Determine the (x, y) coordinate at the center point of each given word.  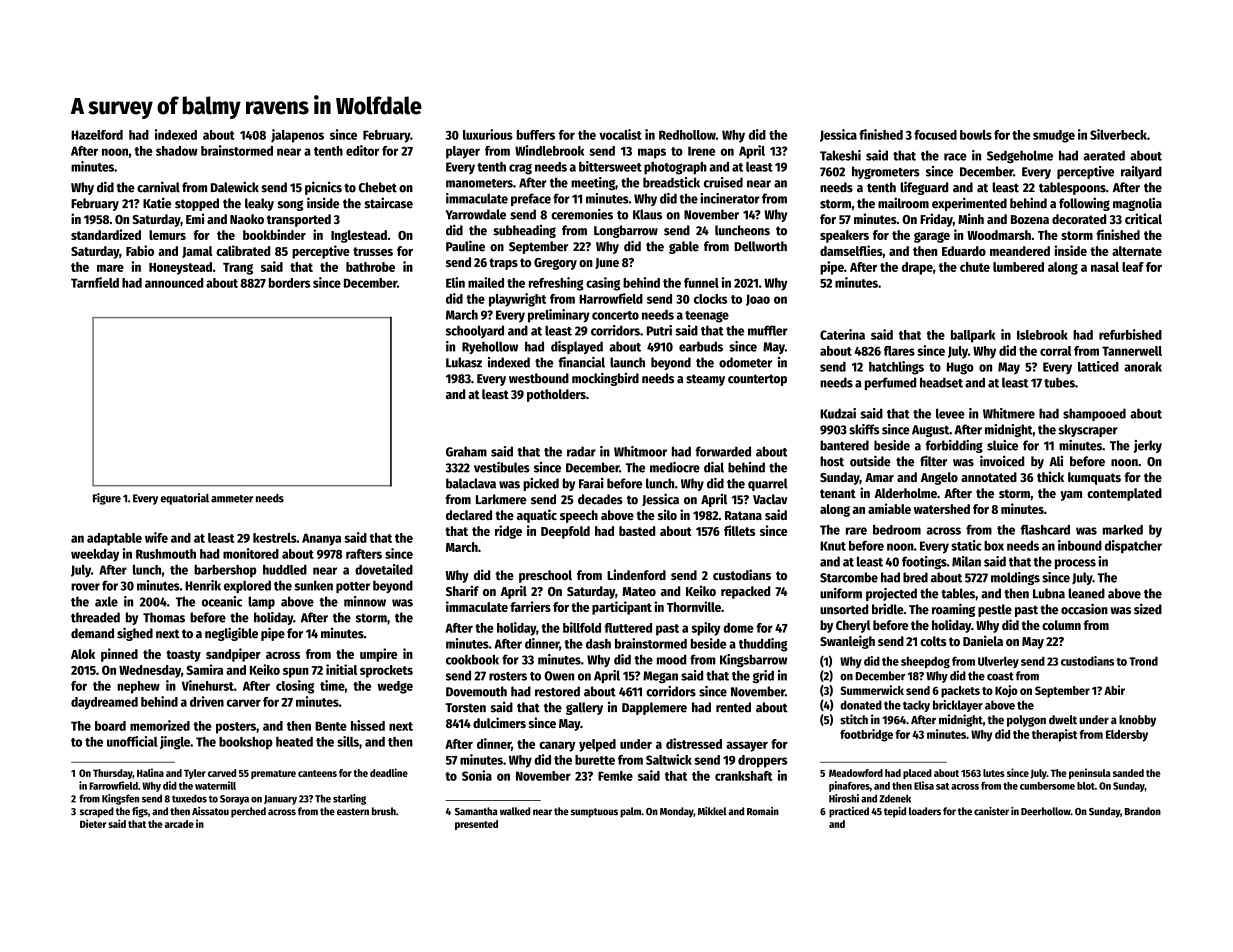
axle (106, 601)
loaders (925, 811)
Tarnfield (95, 282)
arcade (179, 824)
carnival (158, 187)
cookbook (472, 659)
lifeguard (924, 188)
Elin (455, 282)
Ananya (321, 539)
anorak (1143, 367)
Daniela (983, 640)
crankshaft (743, 776)
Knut (833, 546)
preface (531, 199)
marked (1123, 530)
